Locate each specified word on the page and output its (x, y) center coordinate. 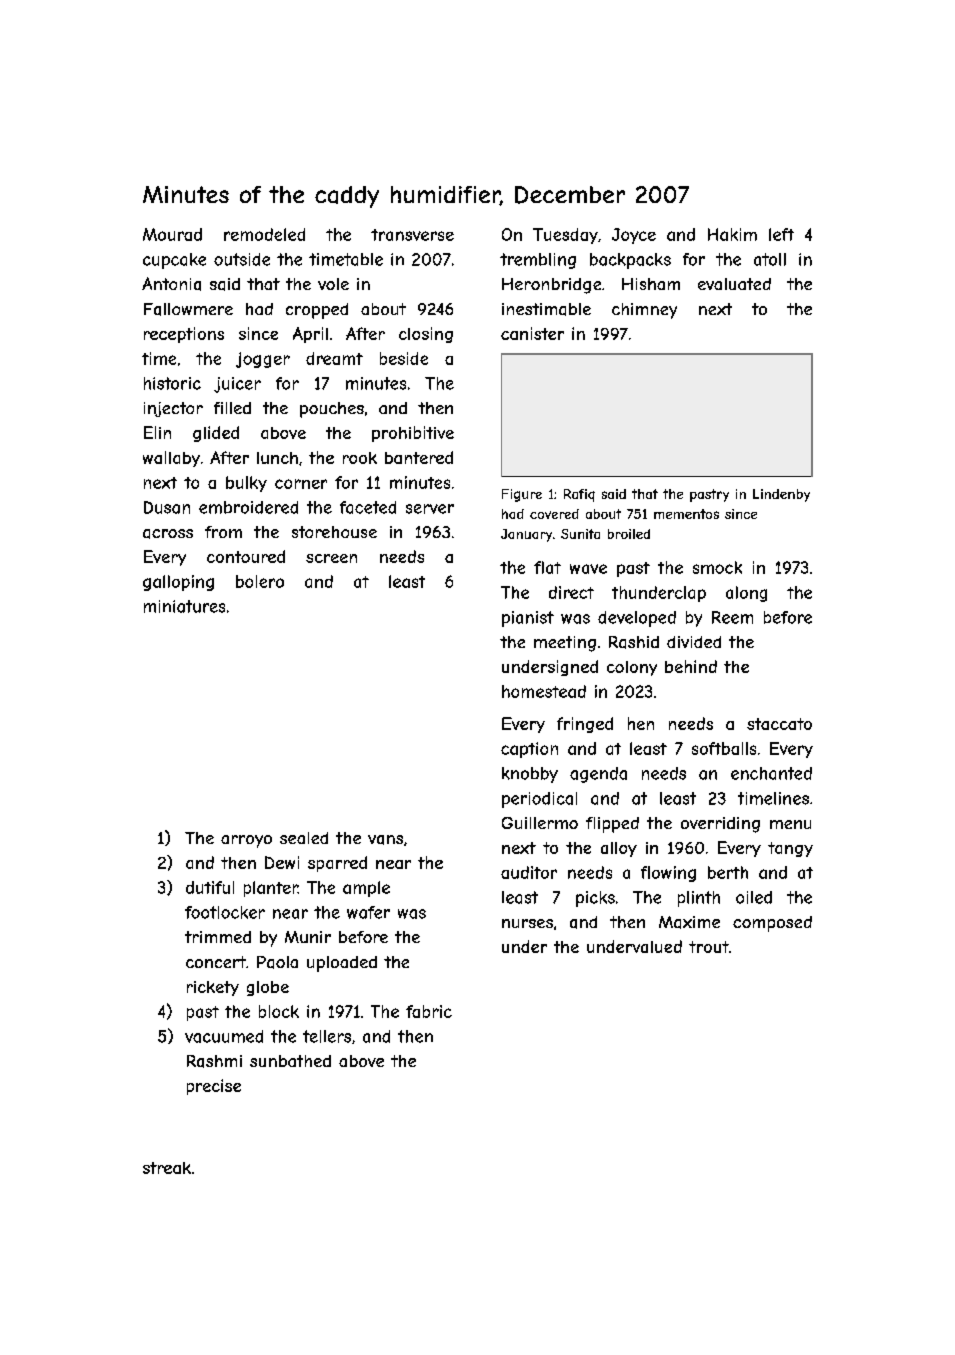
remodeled (264, 234)
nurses (527, 923)
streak (167, 1168)
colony (632, 668)
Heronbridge (551, 286)
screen (331, 558)
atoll (770, 259)
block (279, 1011)
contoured (246, 556)
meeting (565, 644)
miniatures (184, 606)
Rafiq (579, 495)
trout (709, 947)
